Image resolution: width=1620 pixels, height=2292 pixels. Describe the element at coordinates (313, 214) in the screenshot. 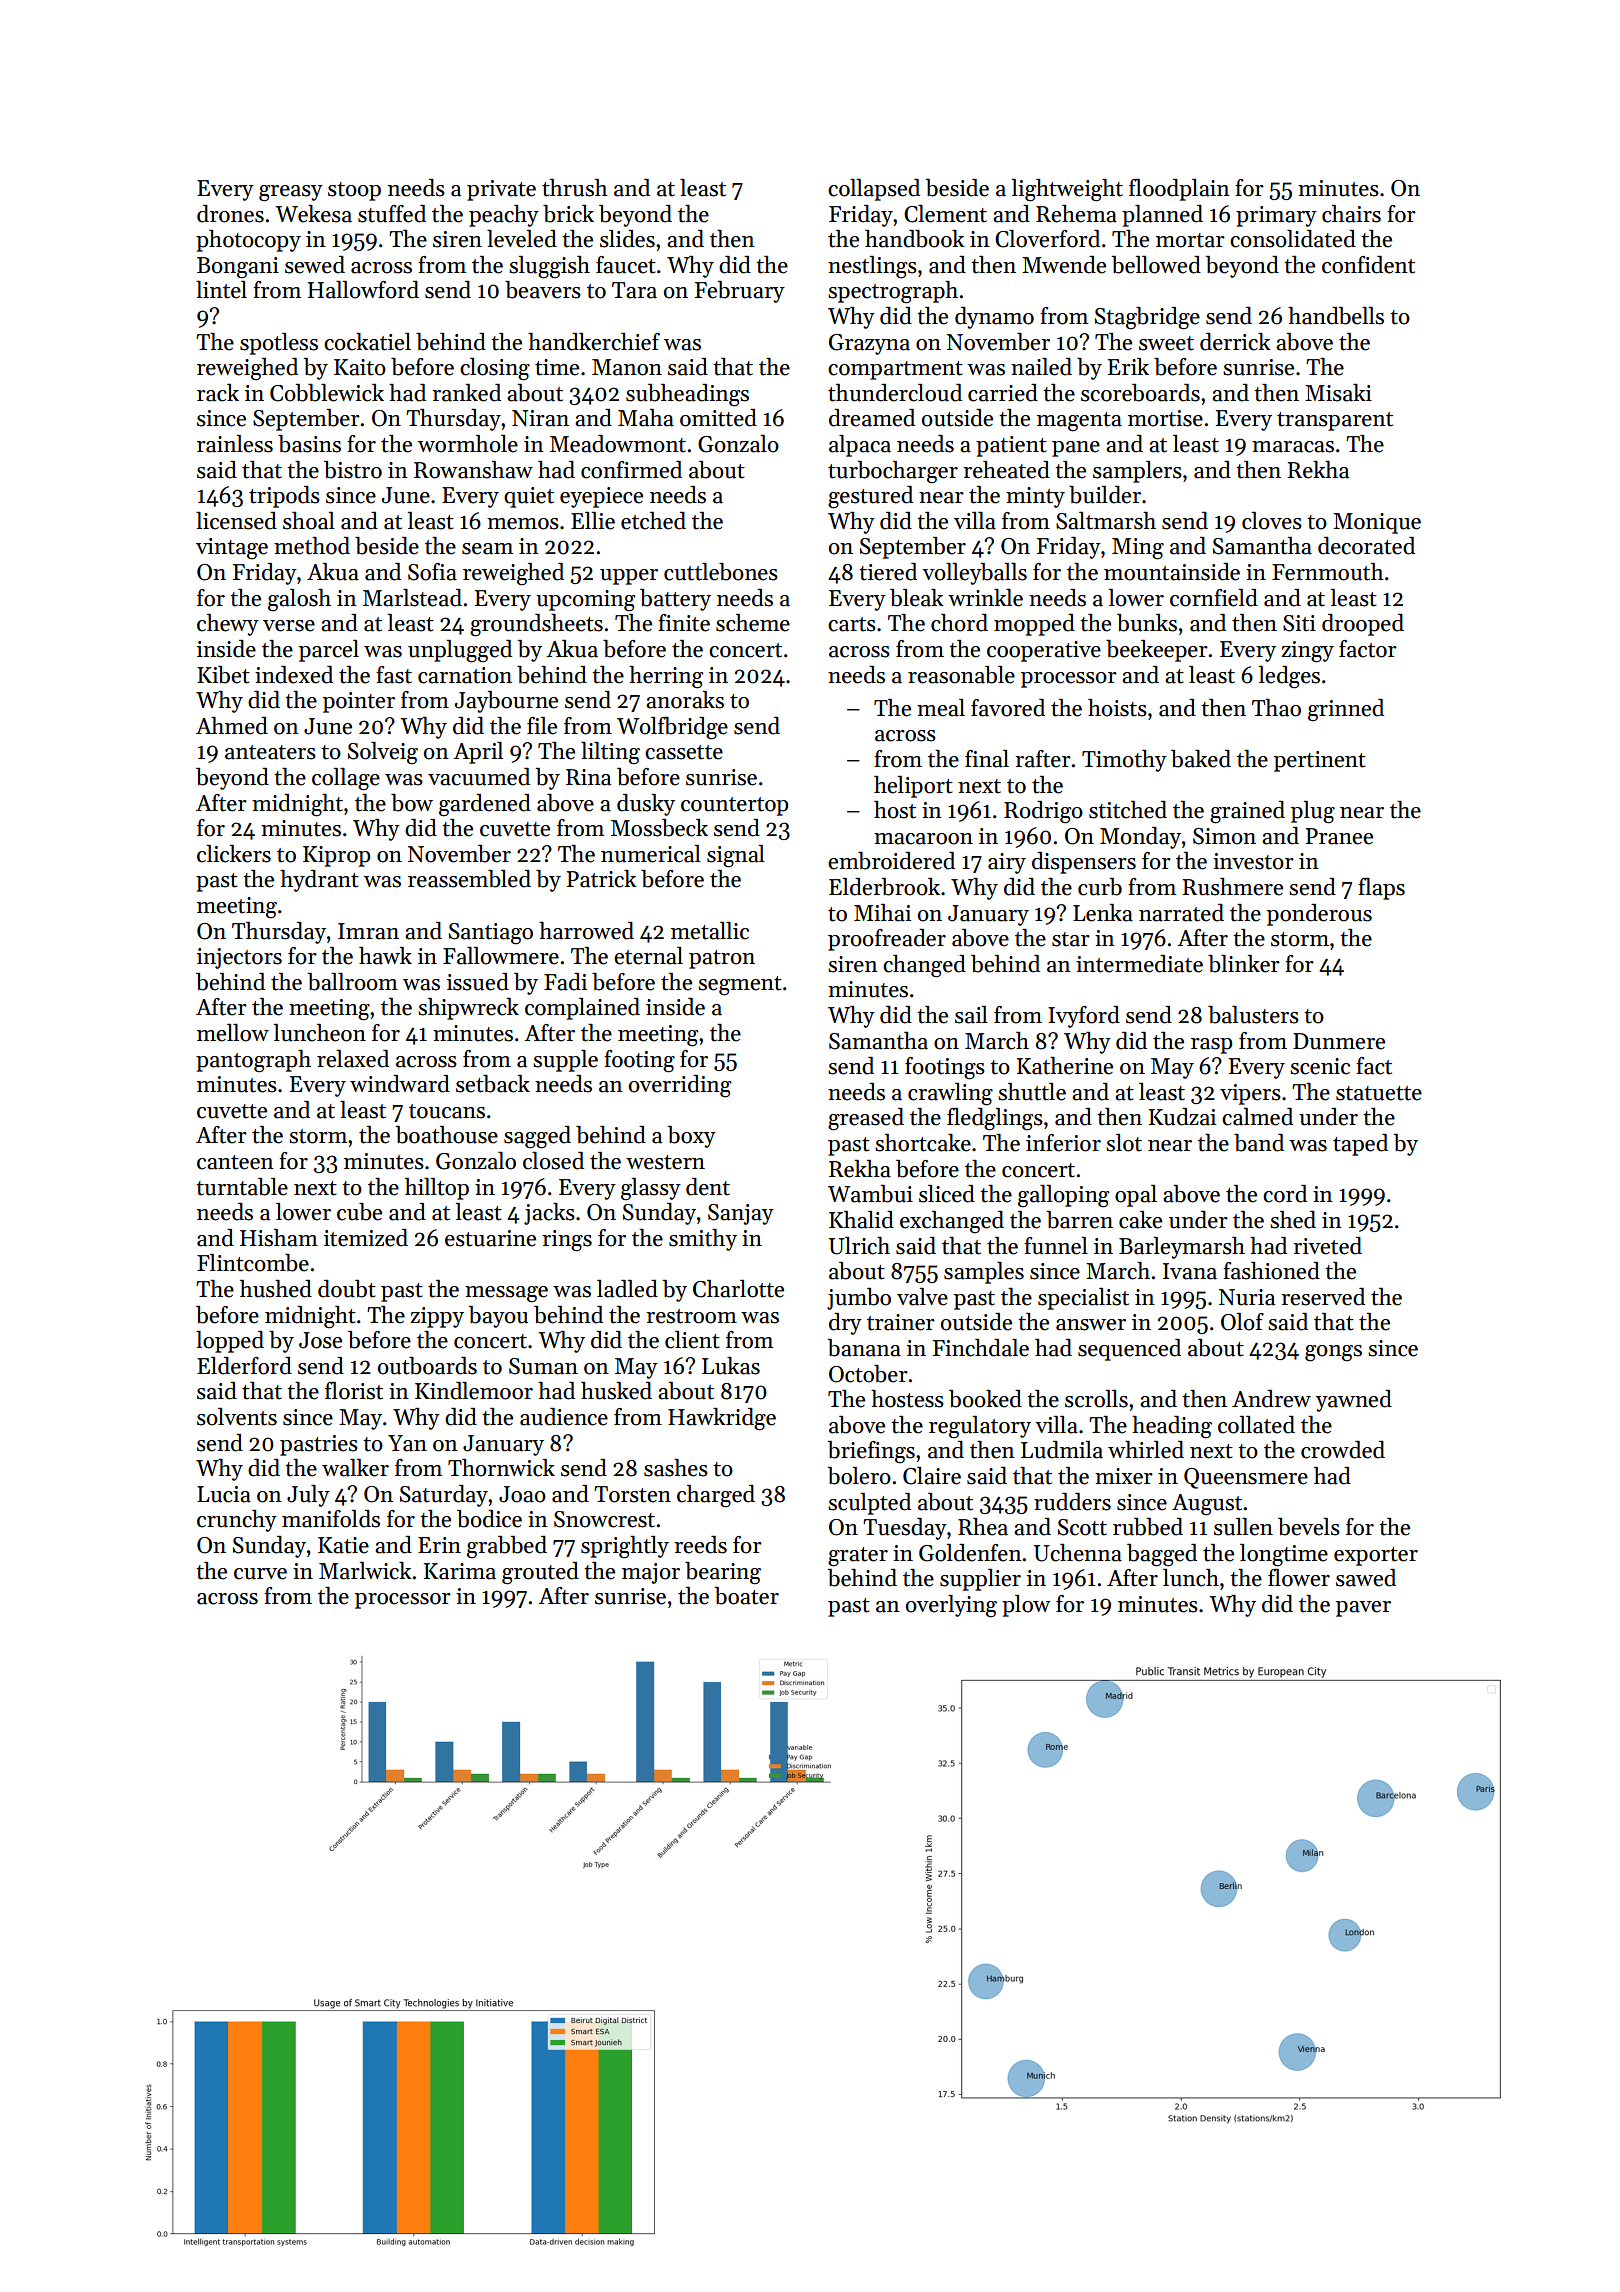

I see `Wekesa` at that location.
